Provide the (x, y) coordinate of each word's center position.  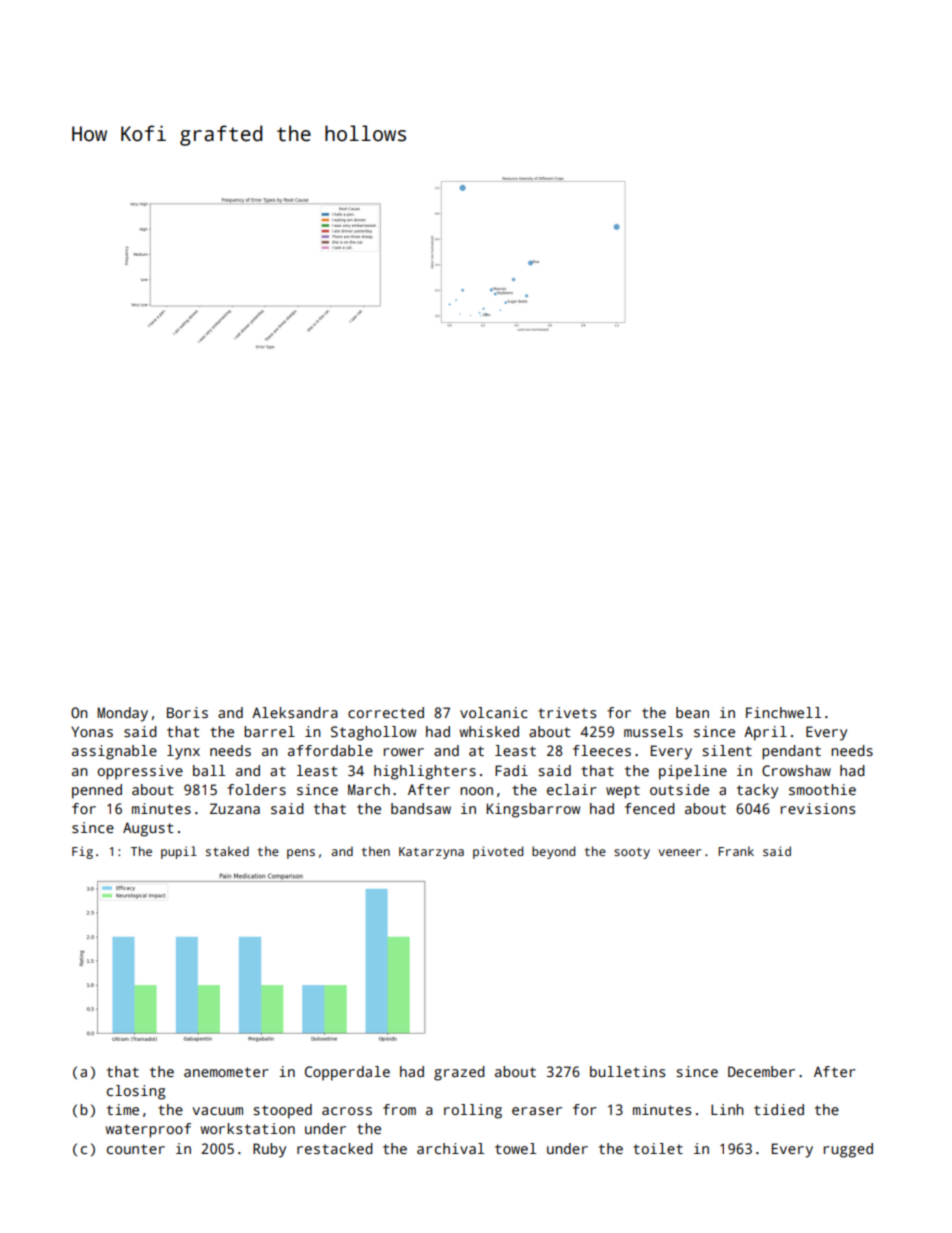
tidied (779, 1109)
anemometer (226, 1072)
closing (136, 1092)
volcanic (494, 712)
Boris (187, 712)
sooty (632, 853)
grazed (459, 1073)
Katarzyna (431, 853)
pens (301, 854)
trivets (567, 712)
